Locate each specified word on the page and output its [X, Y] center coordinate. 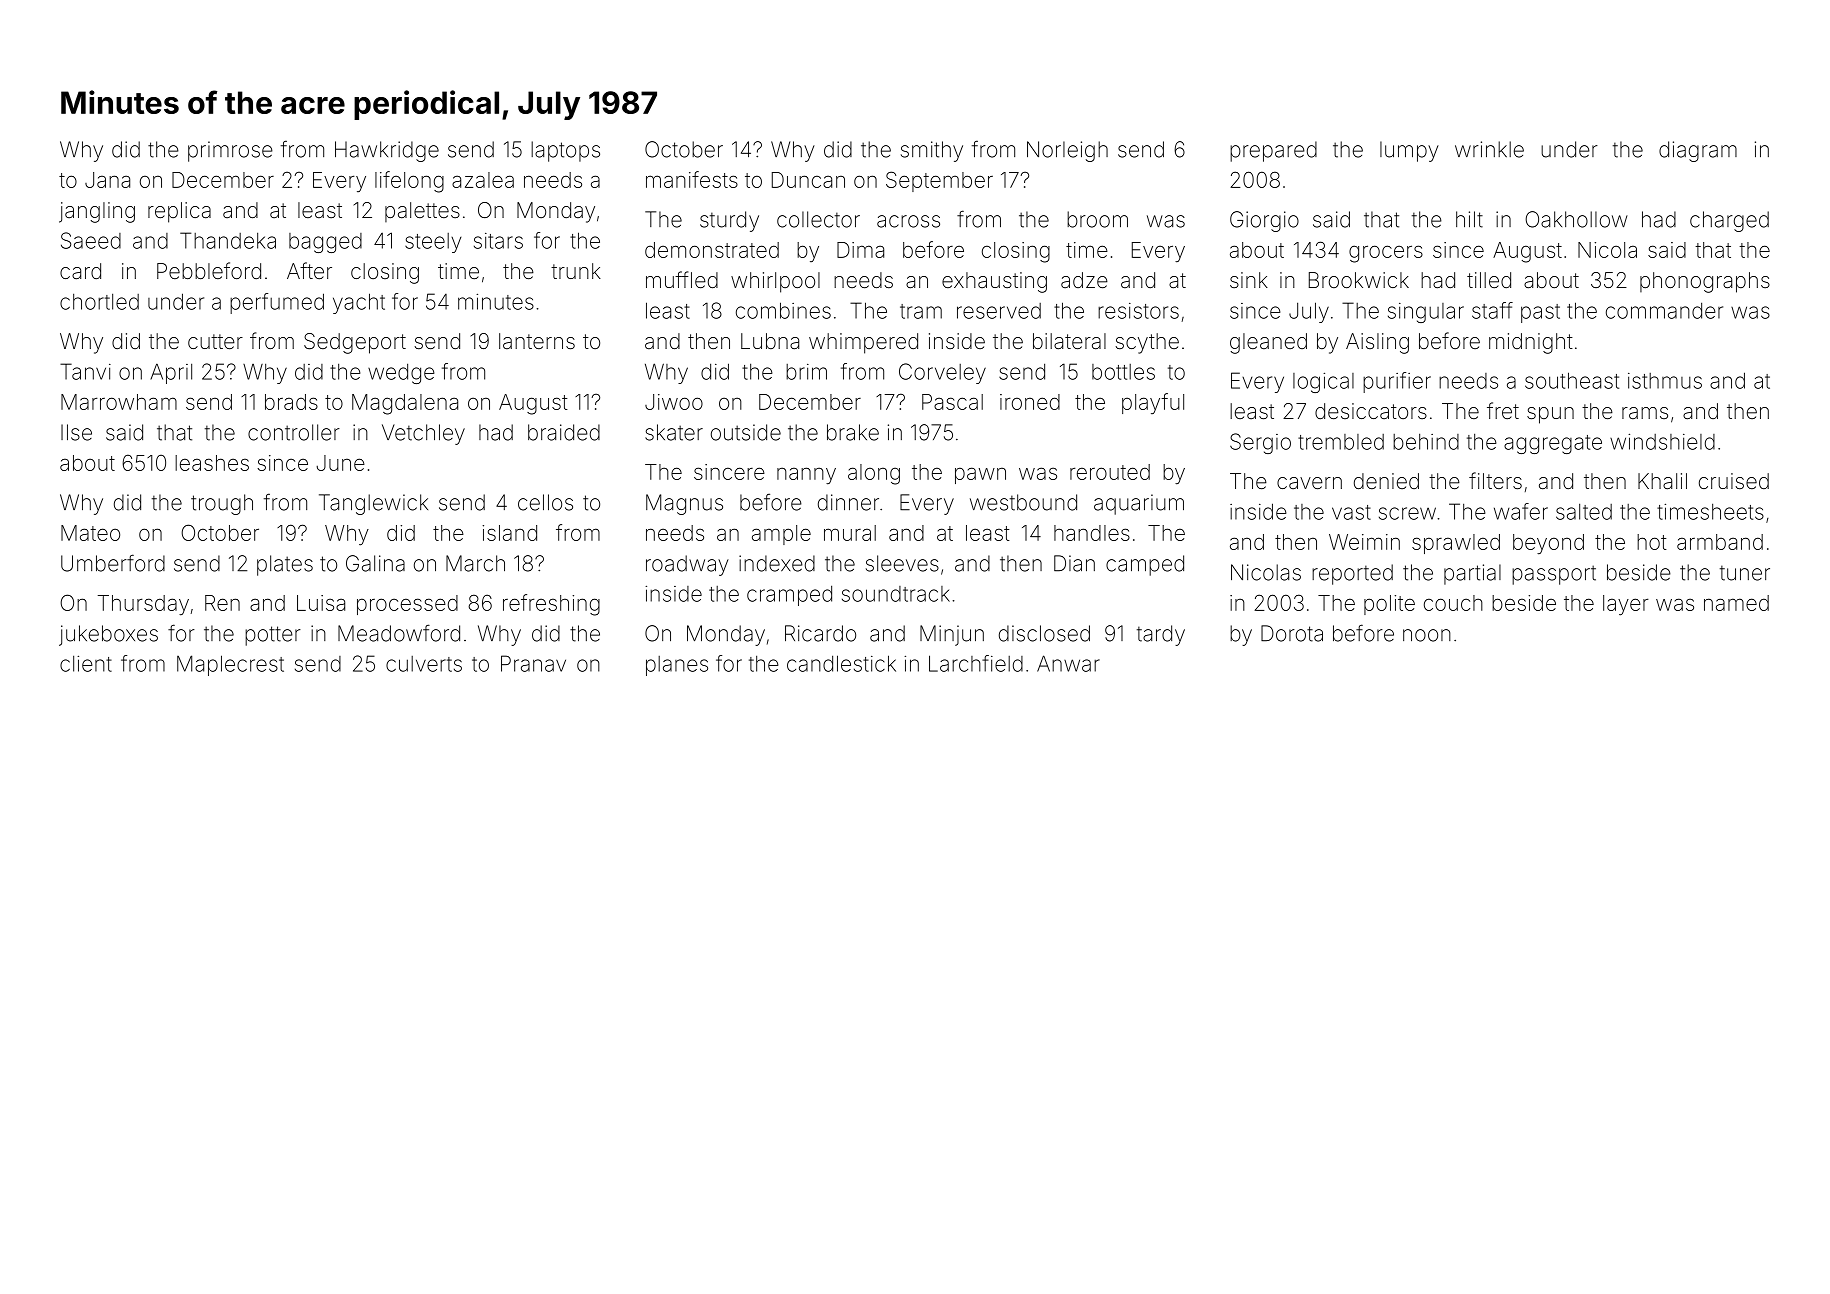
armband [1720, 542]
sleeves [902, 563]
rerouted [1110, 472]
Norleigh [1067, 151]
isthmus [1665, 381]
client [86, 663]
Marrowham [119, 402]
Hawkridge [387, 151]
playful [1153, 403]
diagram [1698, 151]
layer [1626, 605]
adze [1084, 280]
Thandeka [228, 240]
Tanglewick [373, 504]
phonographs [1705, 282]
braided [564, 432]
